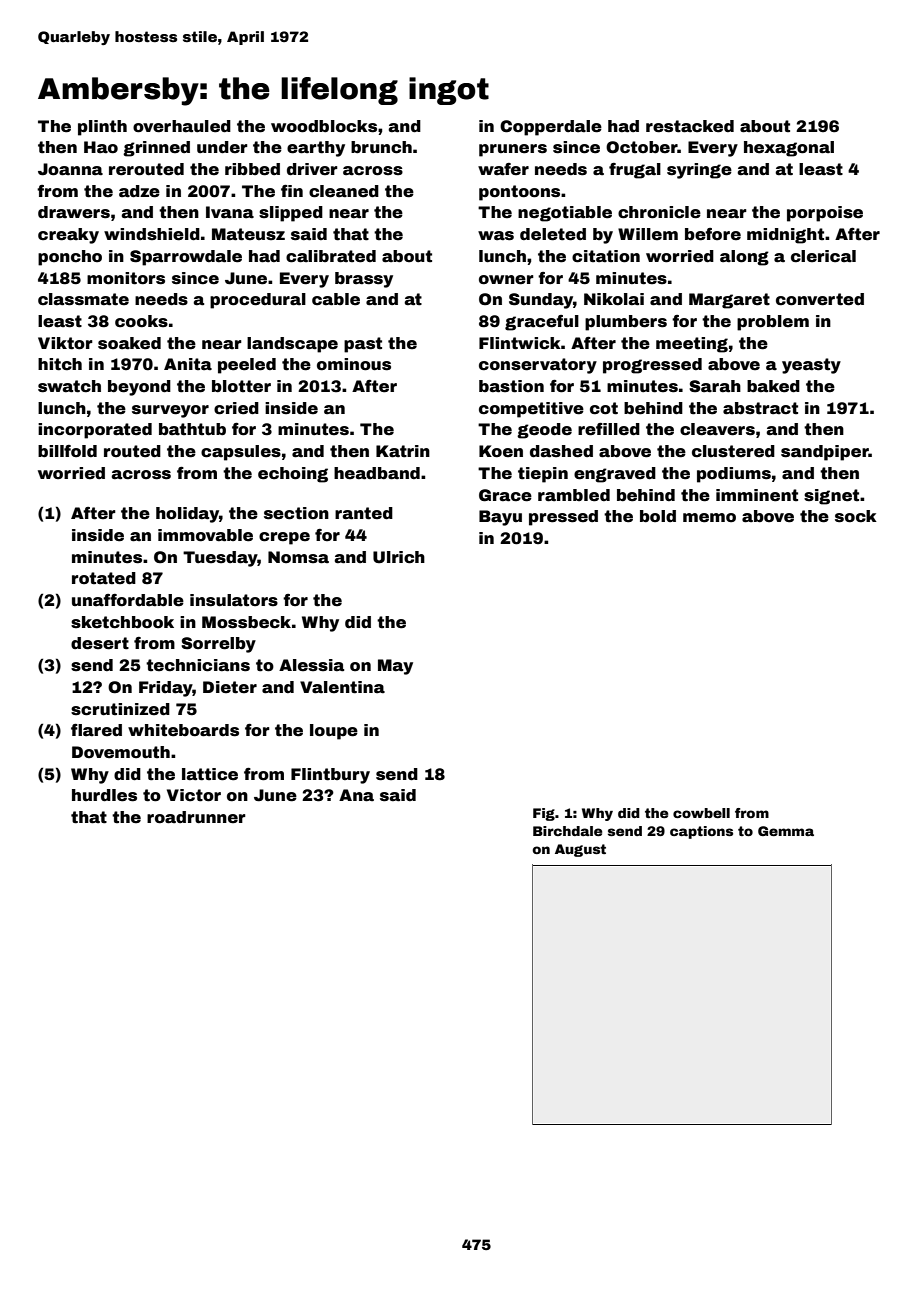  What do you see at coordinates (196, 817) in the page?
I see `roadrunner` at bounding box center [196, 817].
